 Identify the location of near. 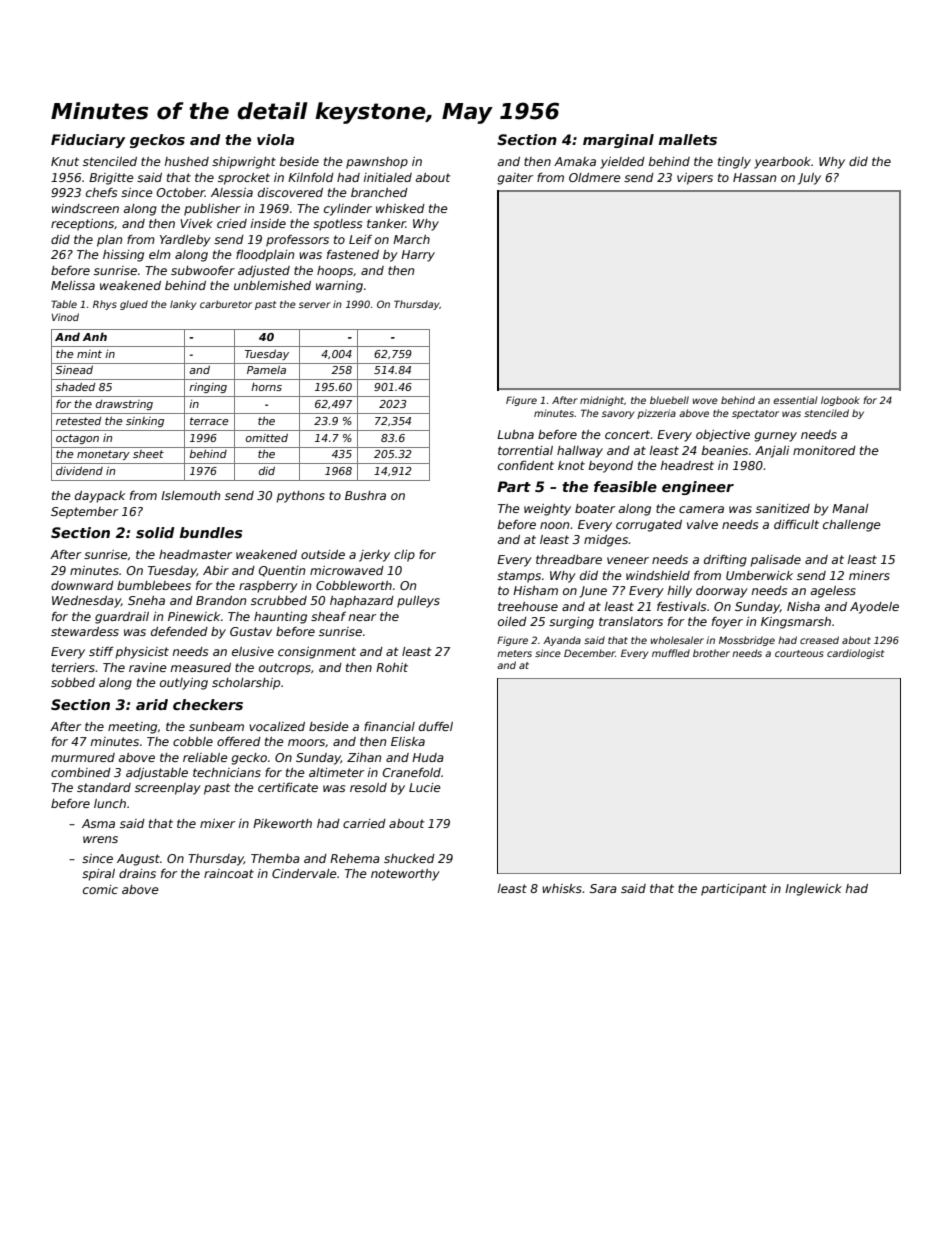
(362, 617).
